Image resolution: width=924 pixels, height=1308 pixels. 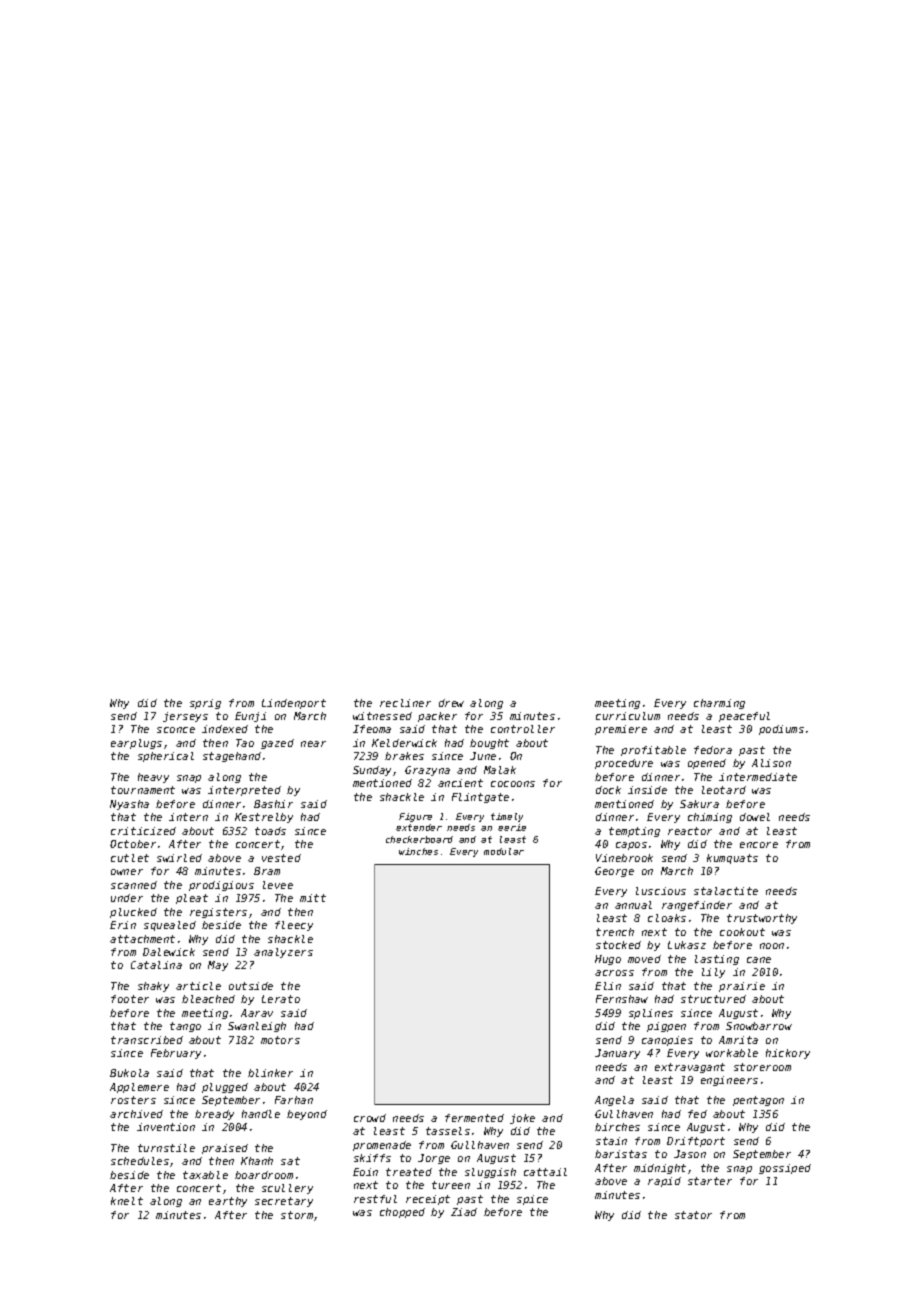 I want to click on Fernshaw, so click(x=622, y=999).
